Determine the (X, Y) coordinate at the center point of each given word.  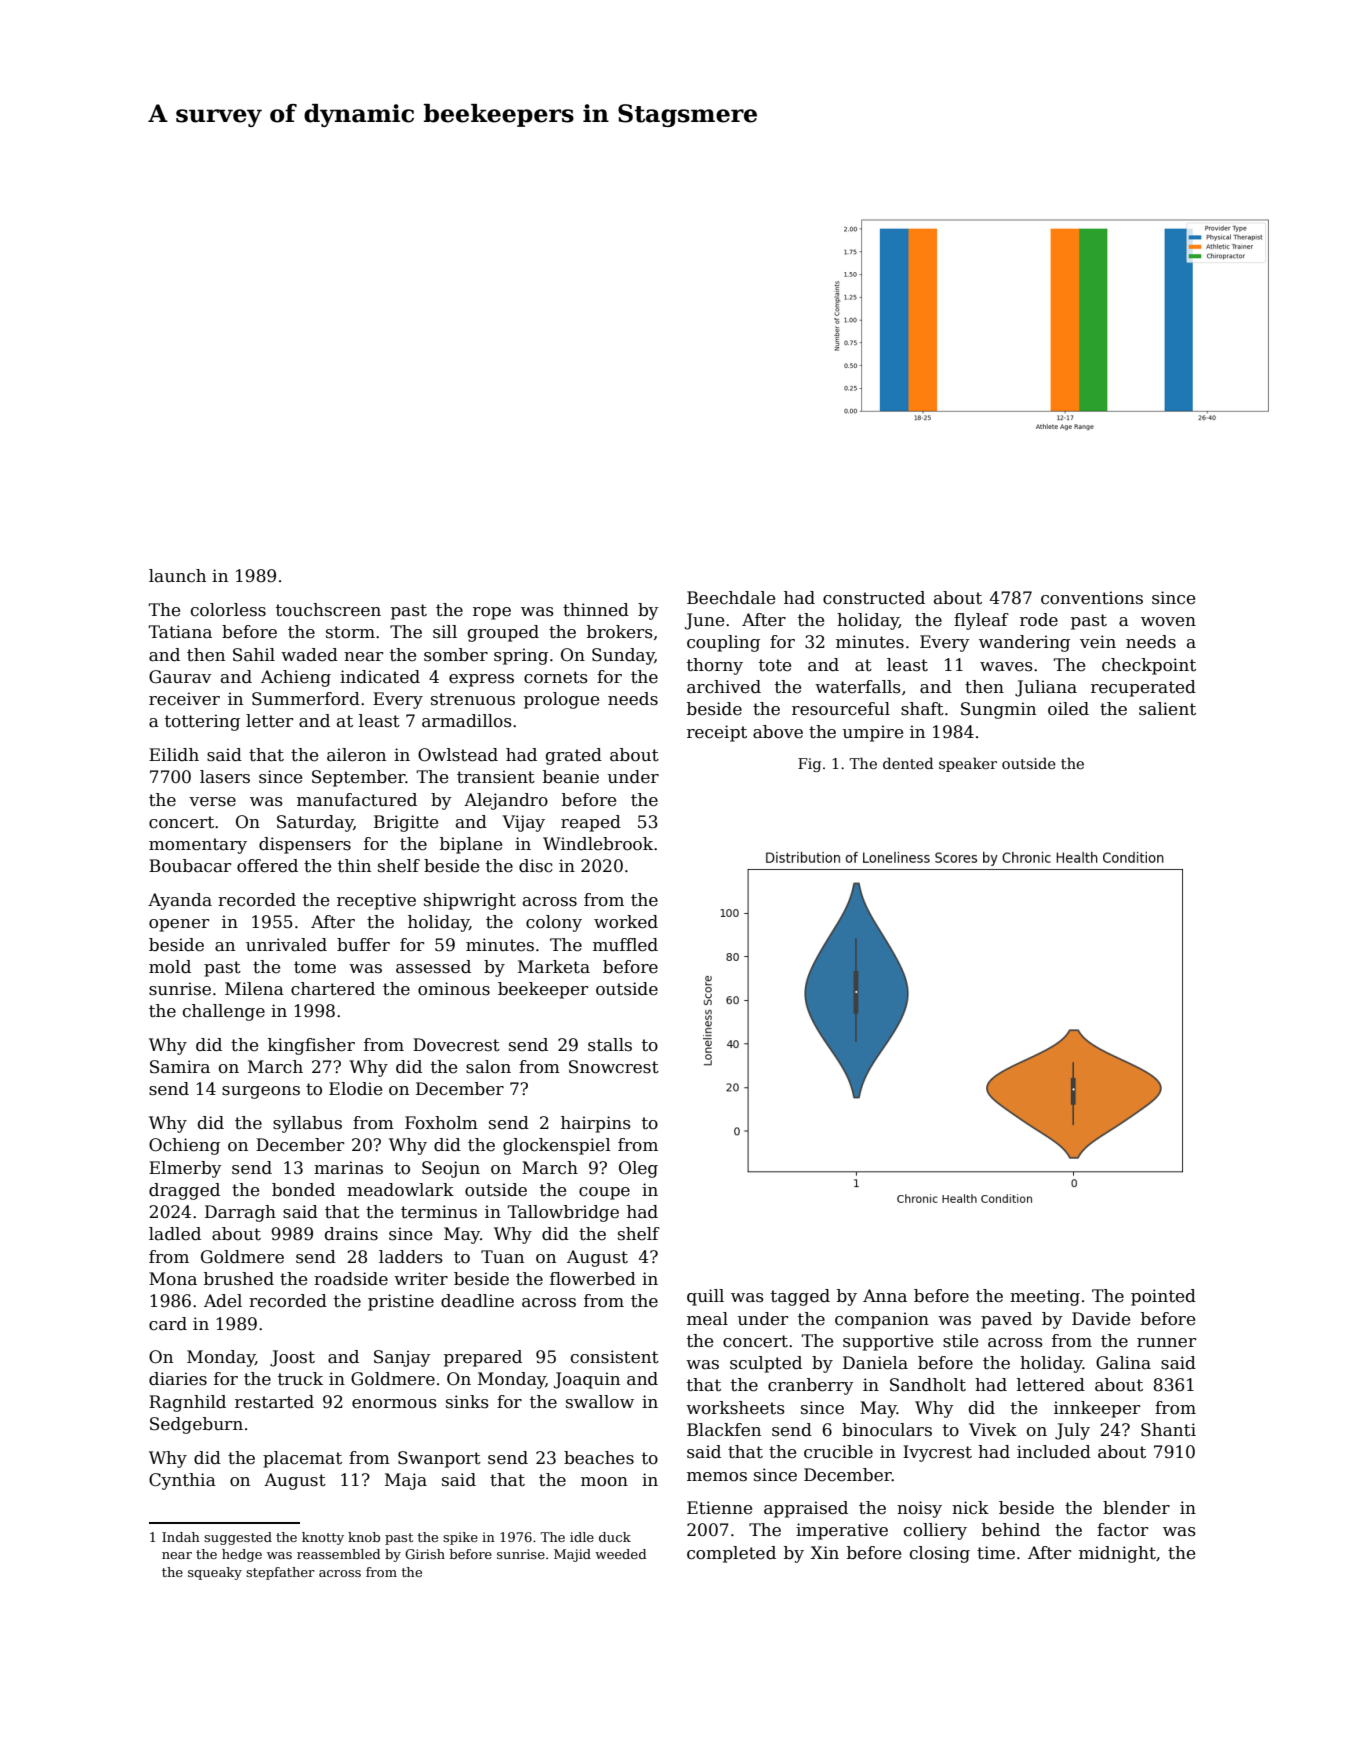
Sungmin (998, 710)
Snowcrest (614, 1067)
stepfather (280, 1573)
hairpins (596, 1124)
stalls (610, 1045)
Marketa (554, 967)
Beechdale (731, 598)
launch (177, 576)
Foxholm (441, 1123)
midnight (1117, 1554)
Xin (824, 1552)
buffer (363, 945)
